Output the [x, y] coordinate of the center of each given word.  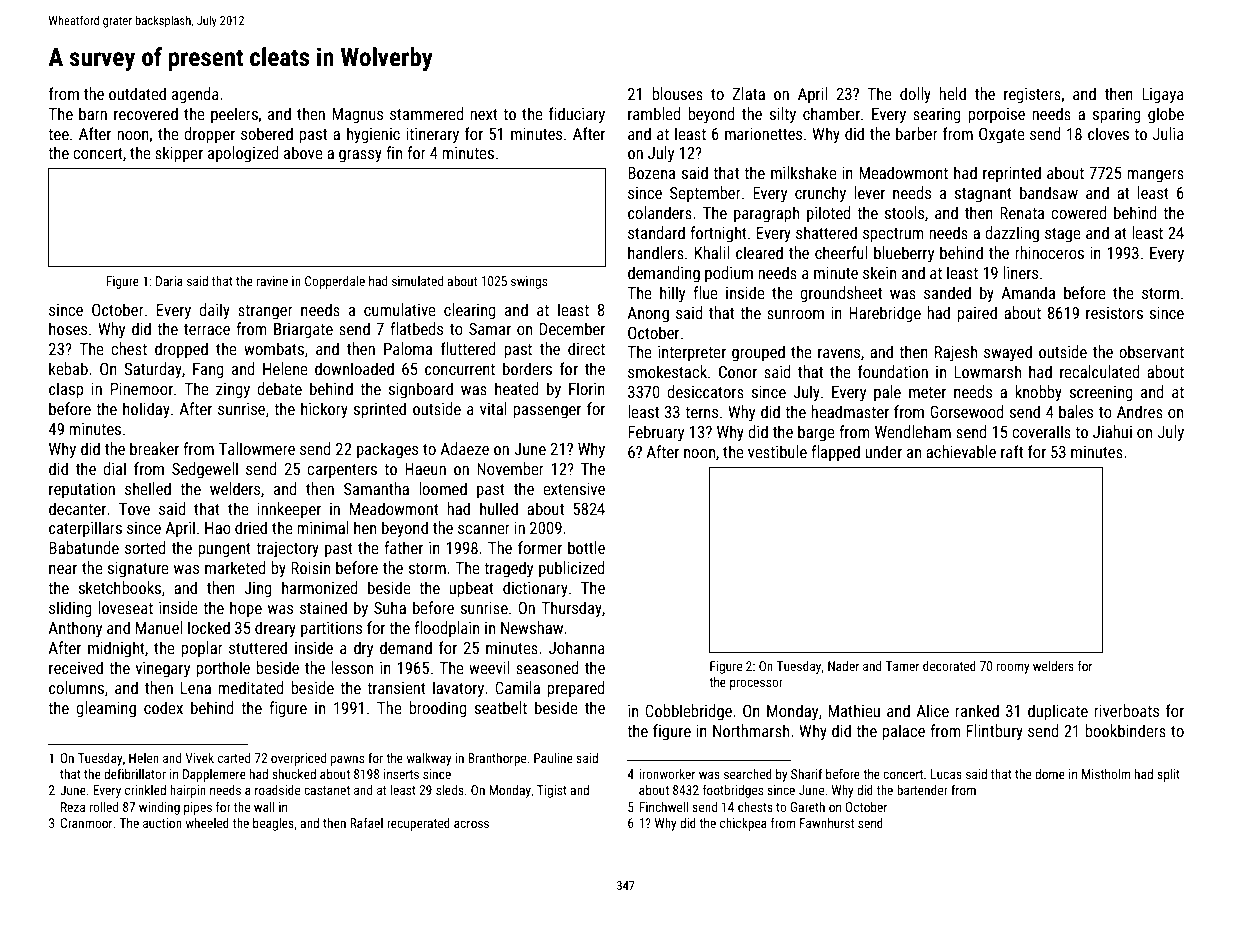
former [540, 547]
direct [586, 348]
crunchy [820, 194]
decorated [949, 666]
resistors [1114, 313]
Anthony [75, 629]
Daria [169, 281]
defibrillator [135, 773]
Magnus [357, 116]
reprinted [1012, 174]
